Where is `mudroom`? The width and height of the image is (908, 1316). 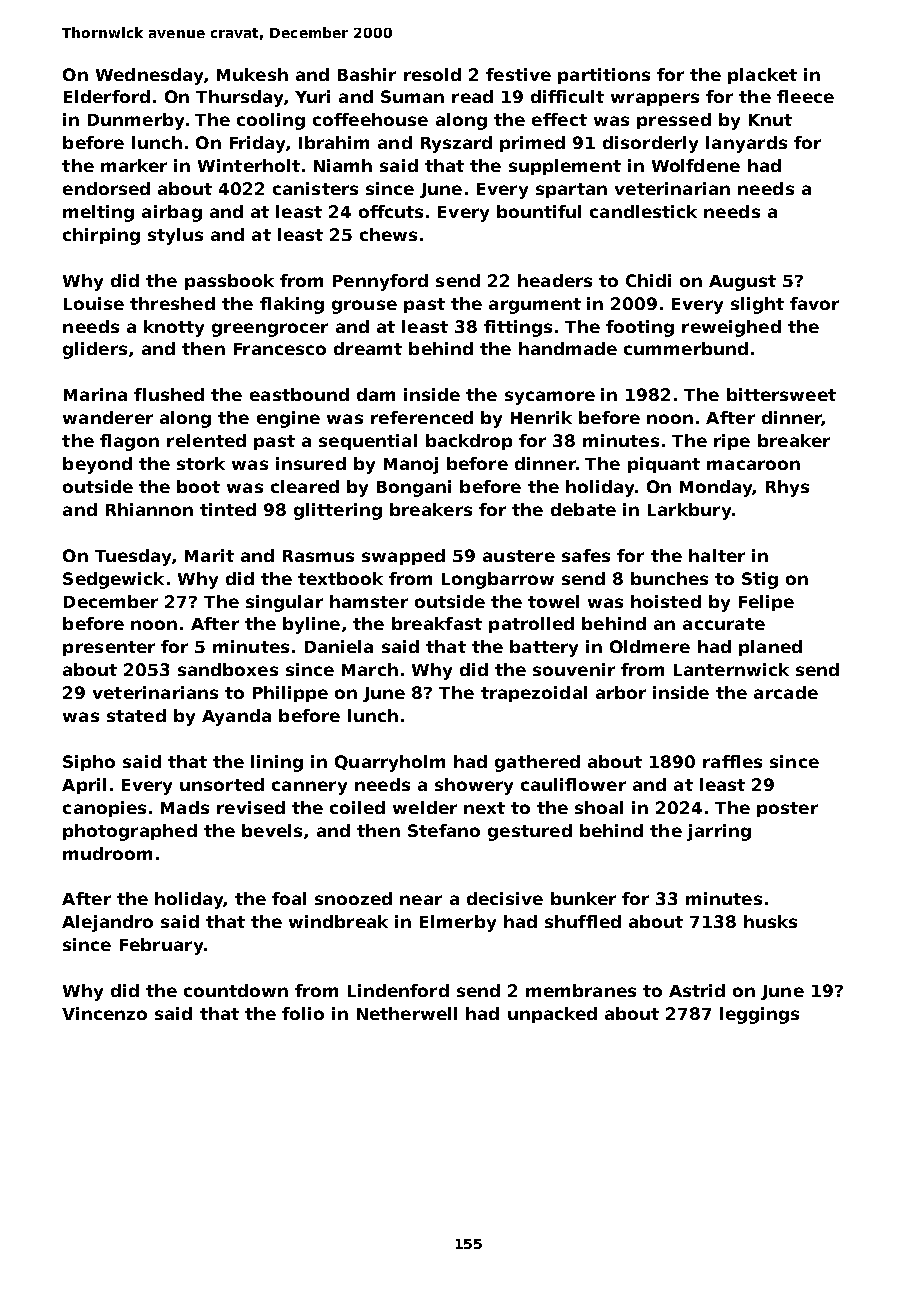 mudroom is located at coordinates (107, 853).
